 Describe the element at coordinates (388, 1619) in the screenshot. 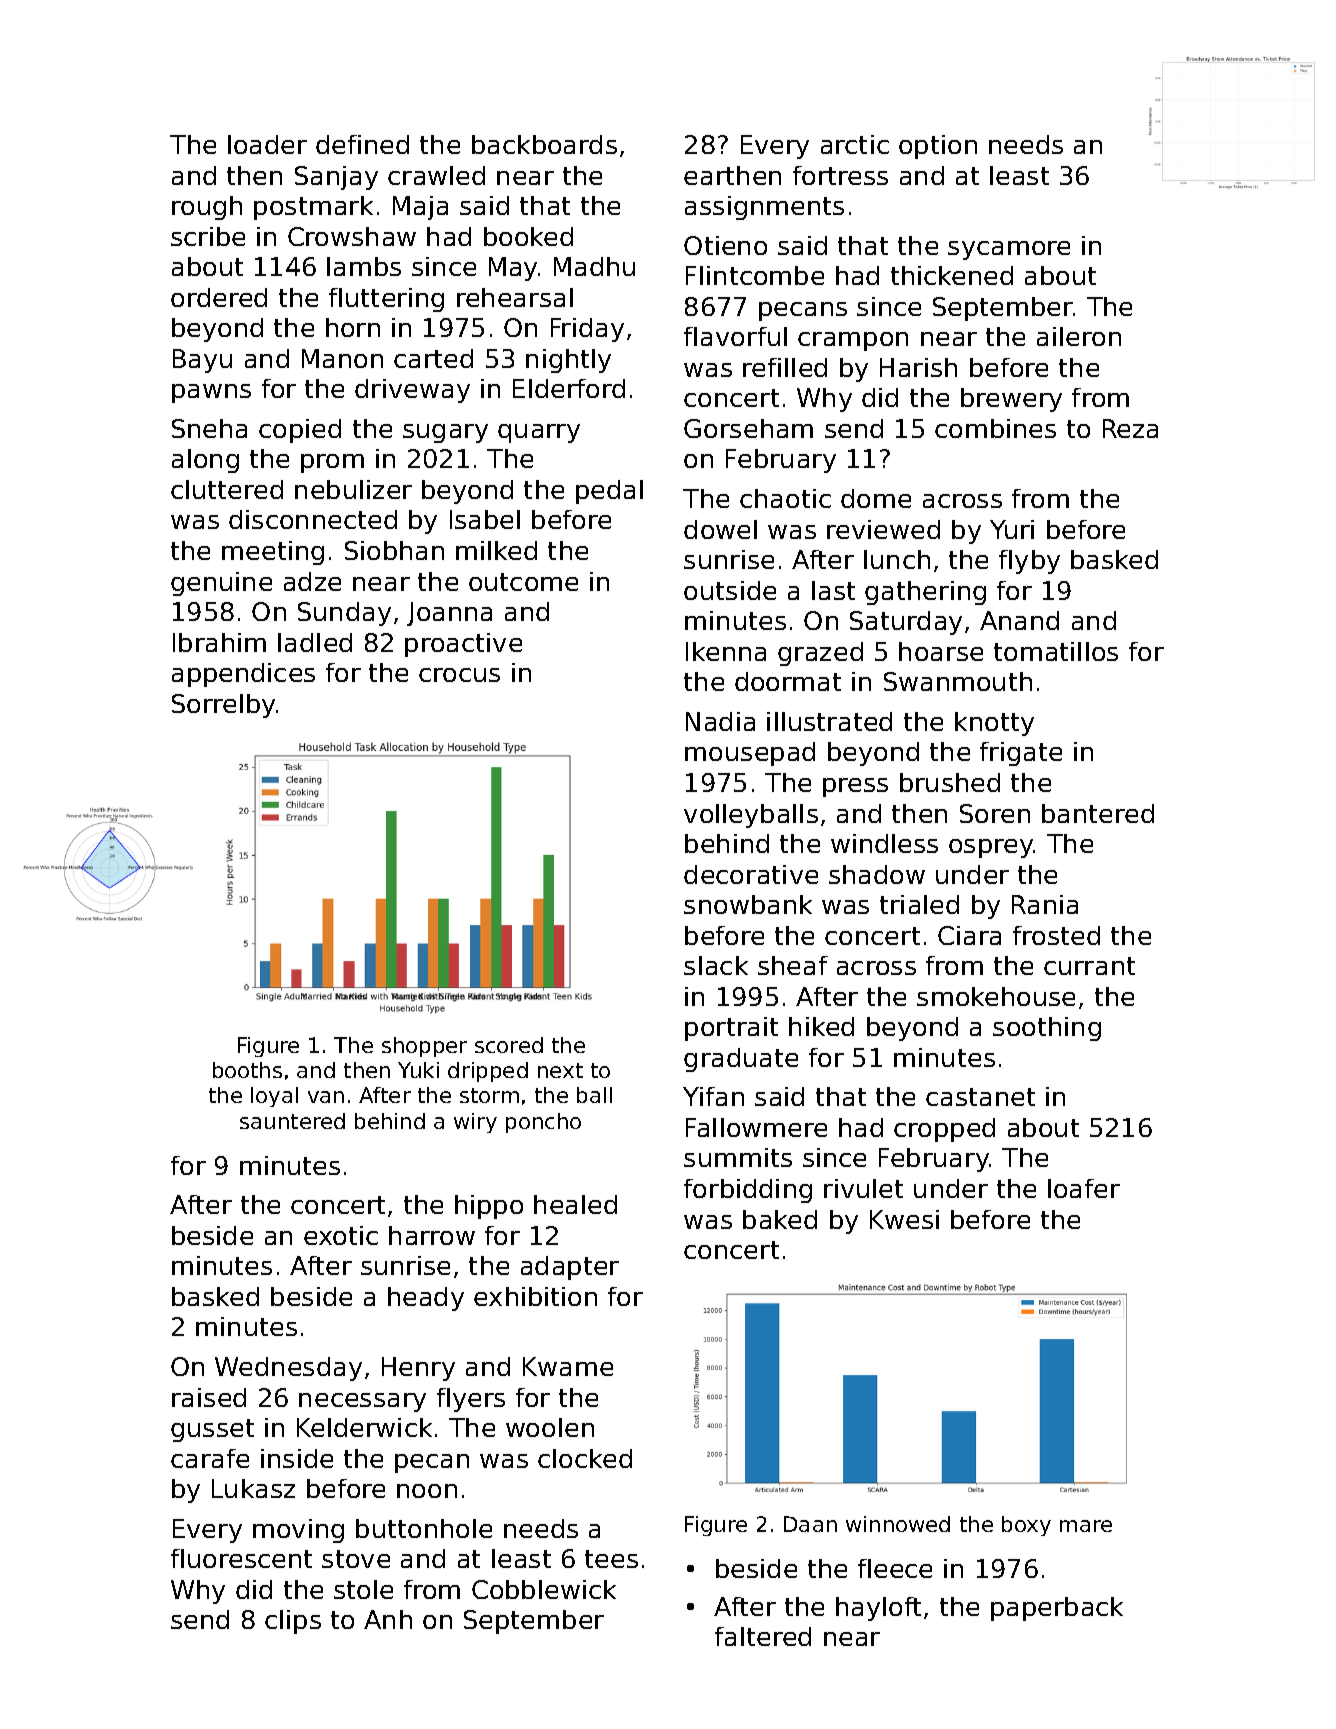

I see `Anh` at that location.
